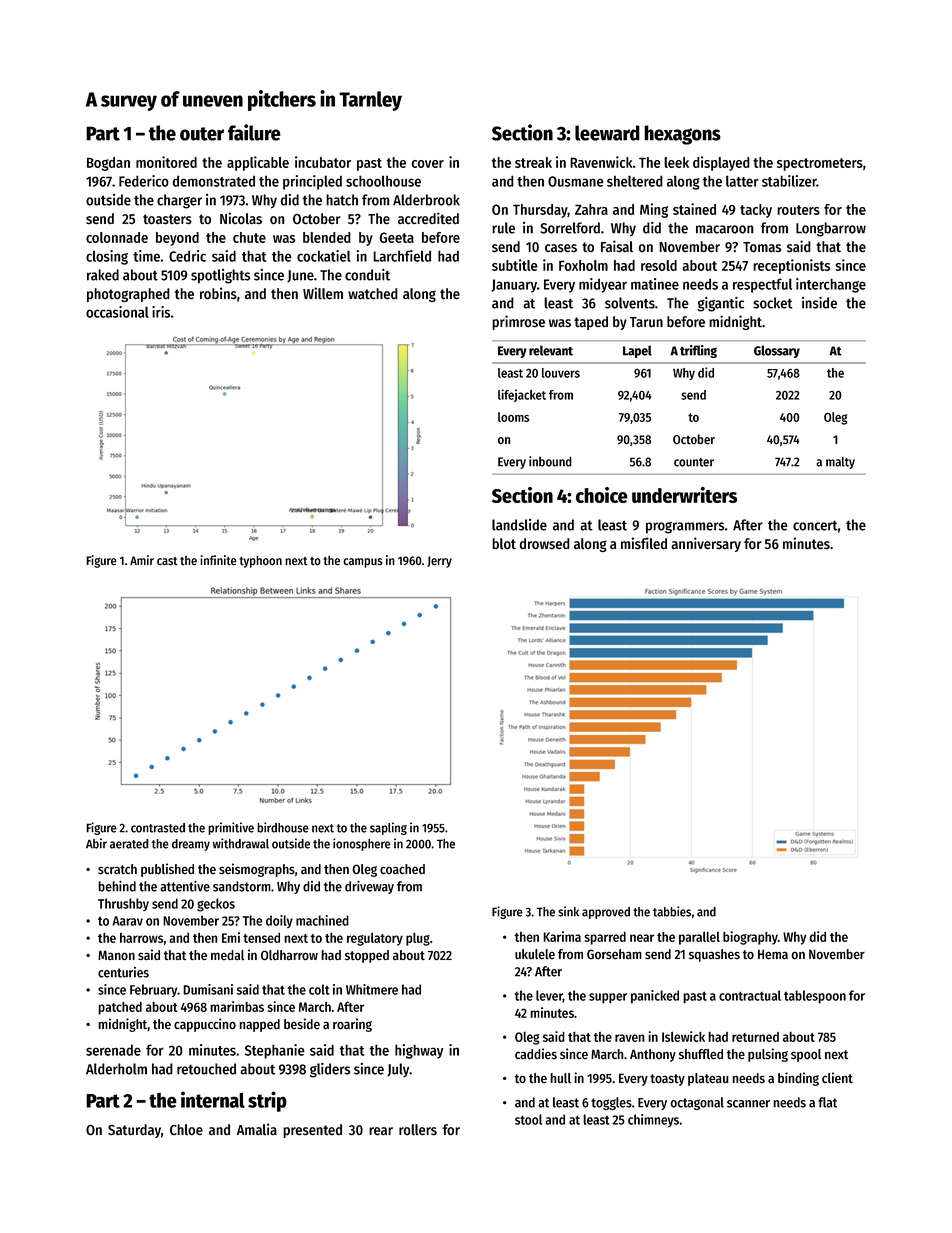 This page has height=1233, width=952. Describe the element at coordinates (254, 132) in the page. I see `failure` at that location.
